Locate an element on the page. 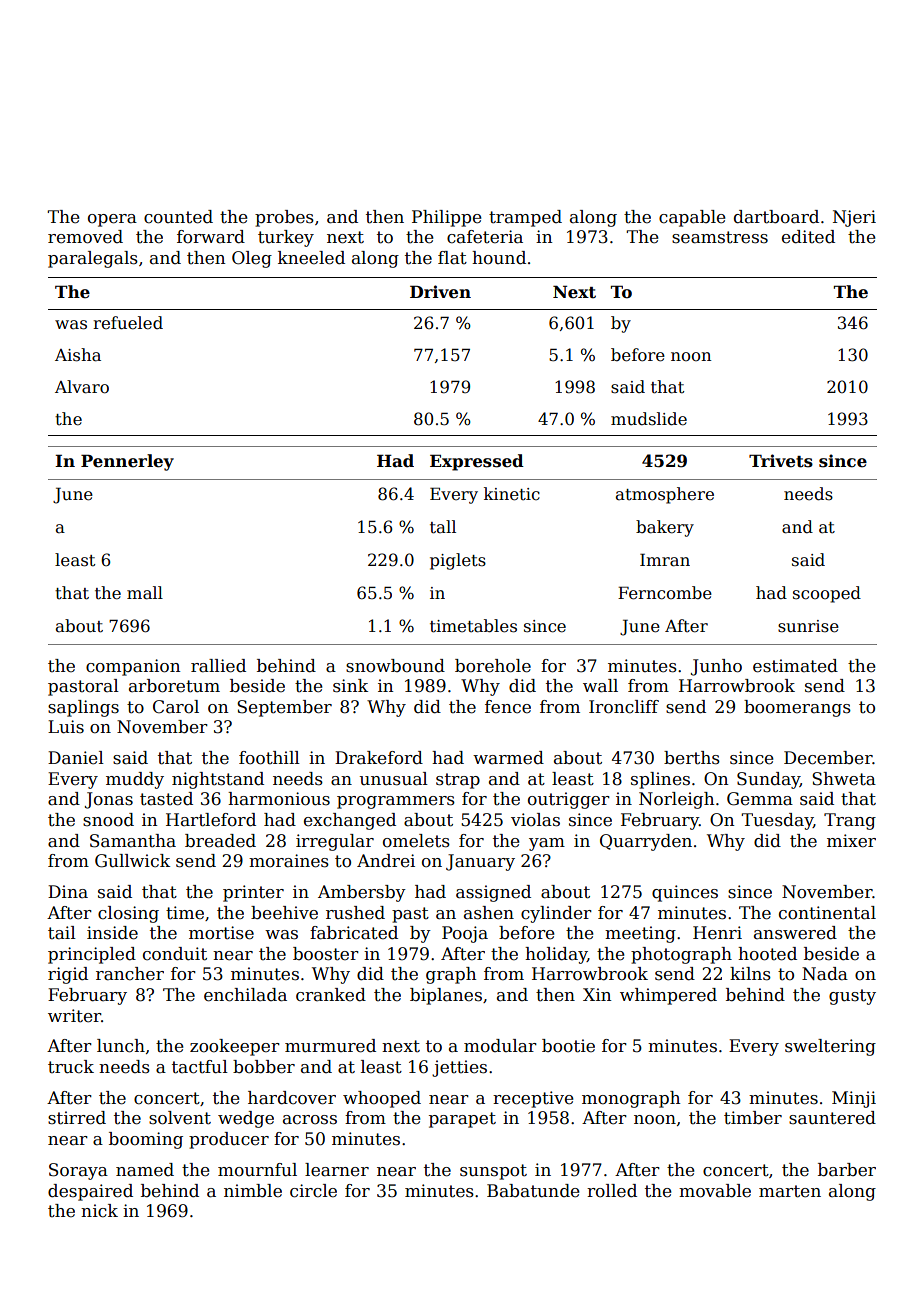  Drakeford is located at coordinates (379, 758).
